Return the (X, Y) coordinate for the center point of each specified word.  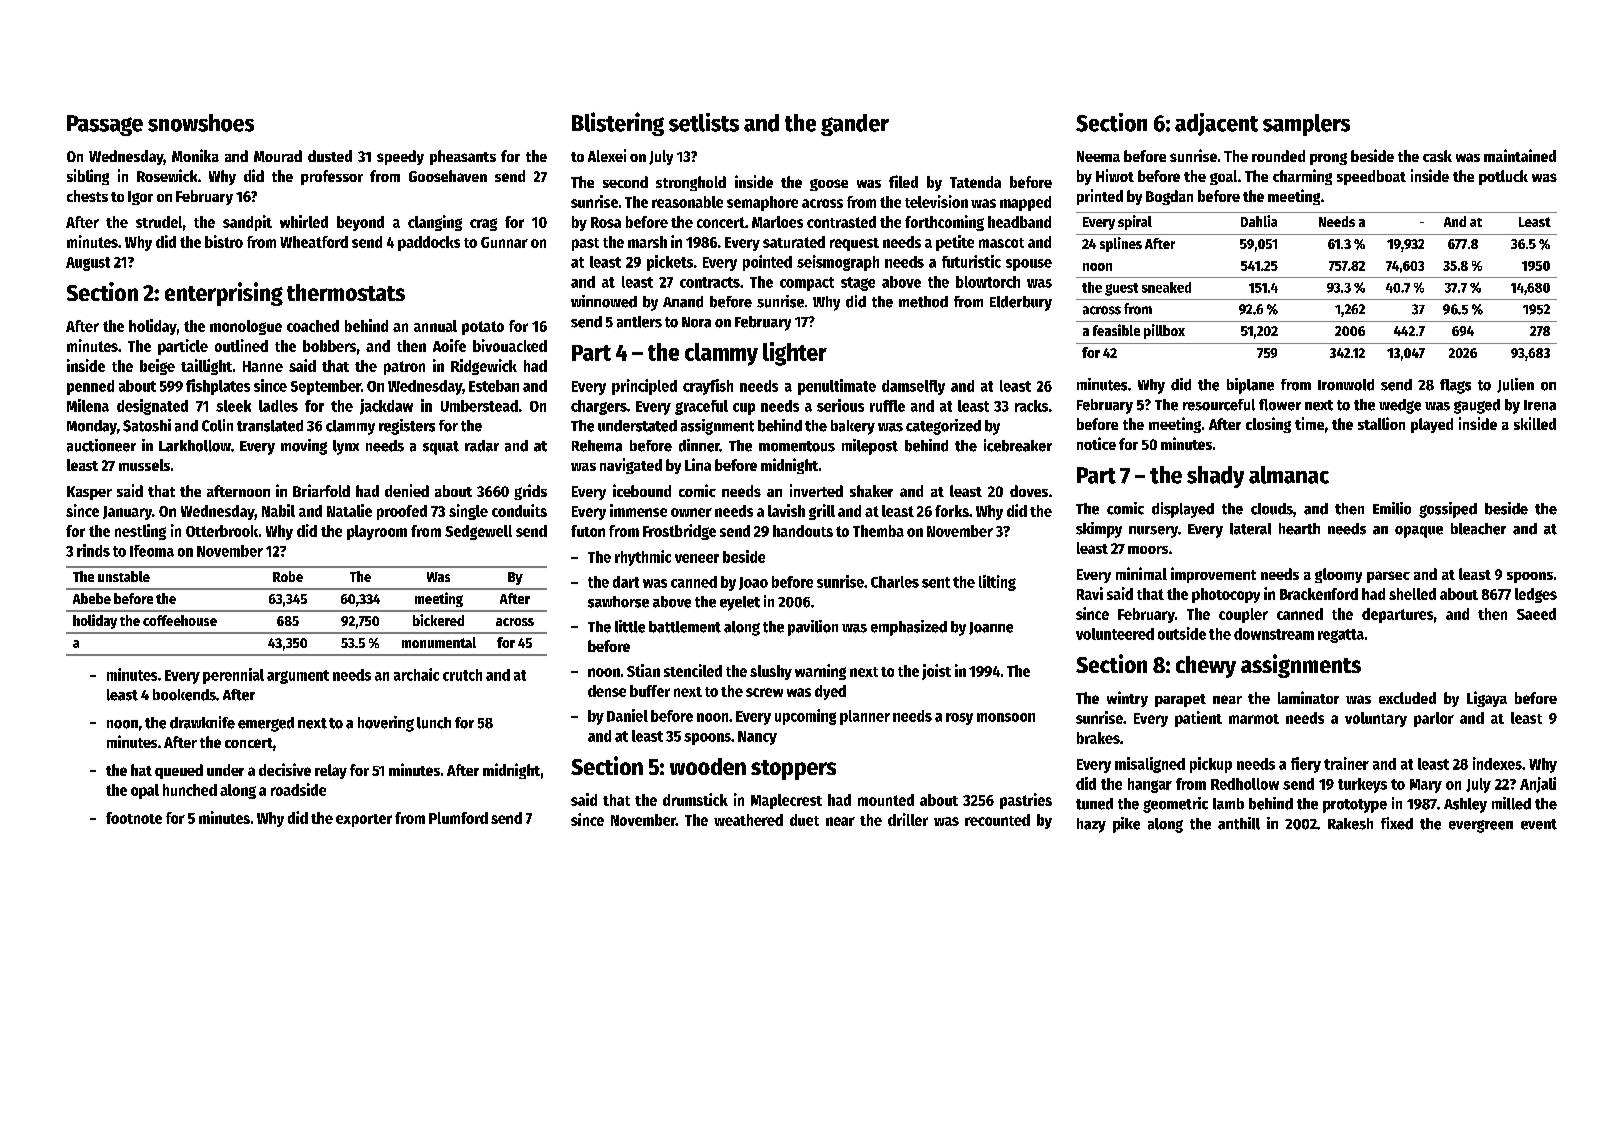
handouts (803, 531)
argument (298, 677)
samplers (1306, 125)
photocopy (1226, 595)
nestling (140, 532)
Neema (1098, 156)
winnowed (604, 301)
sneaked (1166, 287)
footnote (134, 818)
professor (332, 177)
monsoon (1006, 717)
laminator (1308, 697)
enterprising (224, 294)
